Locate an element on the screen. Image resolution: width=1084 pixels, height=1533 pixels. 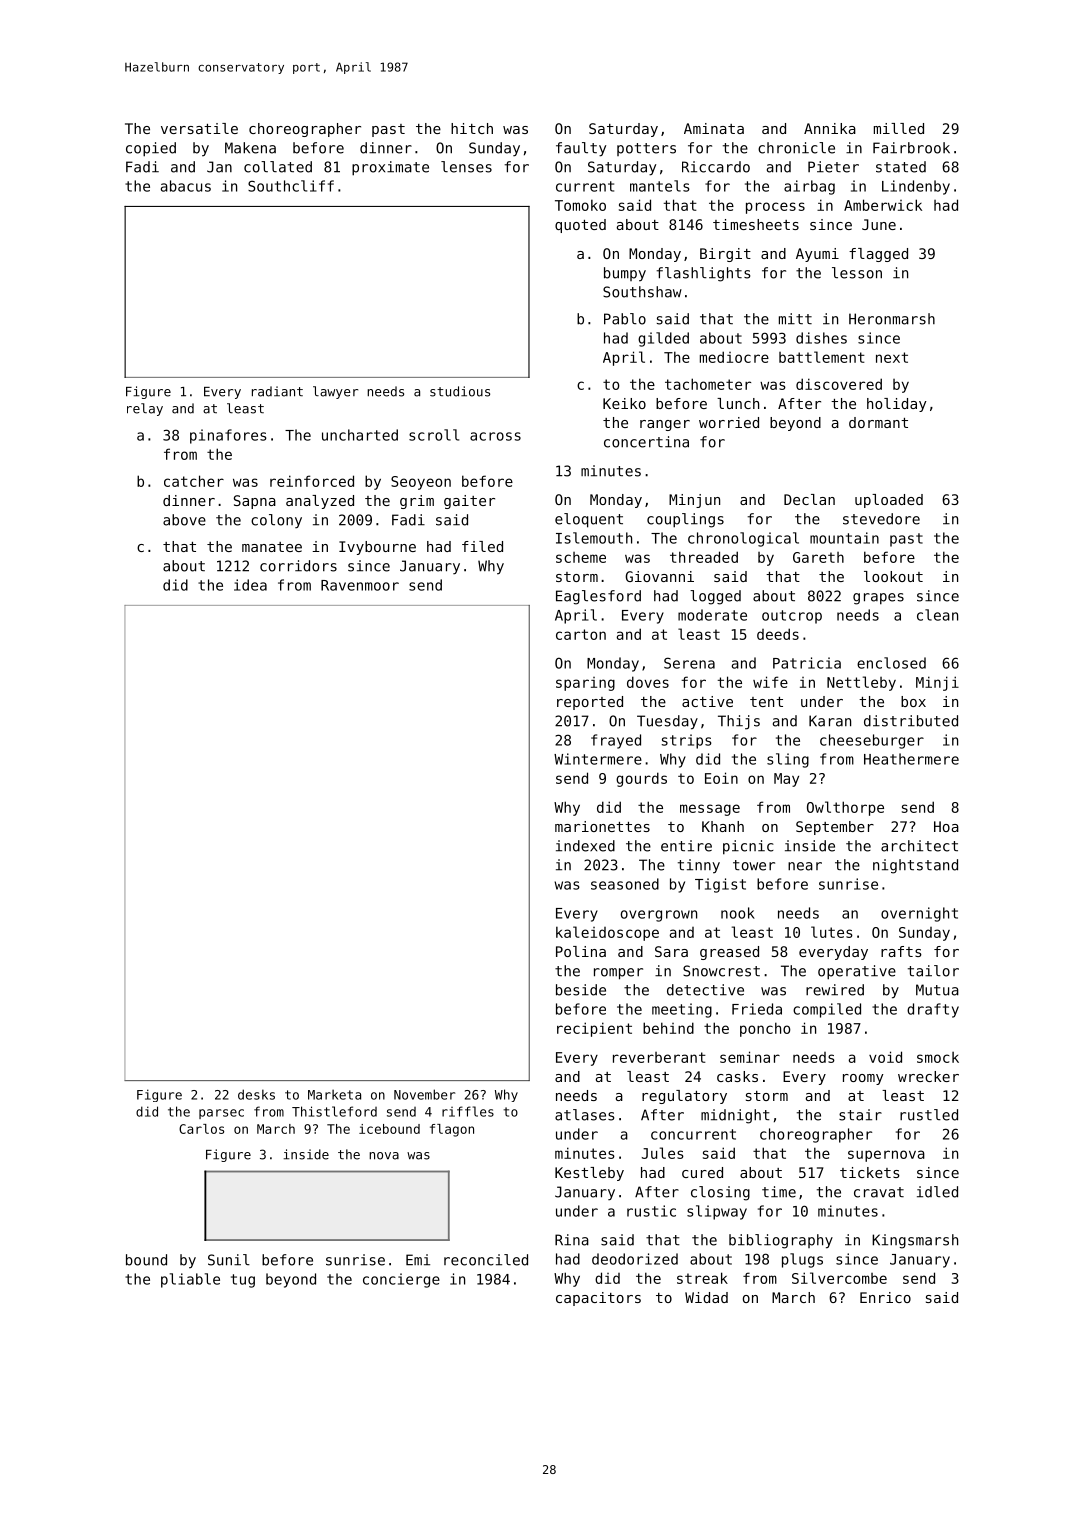
Wintermere is located at coordinates (598, 759).
